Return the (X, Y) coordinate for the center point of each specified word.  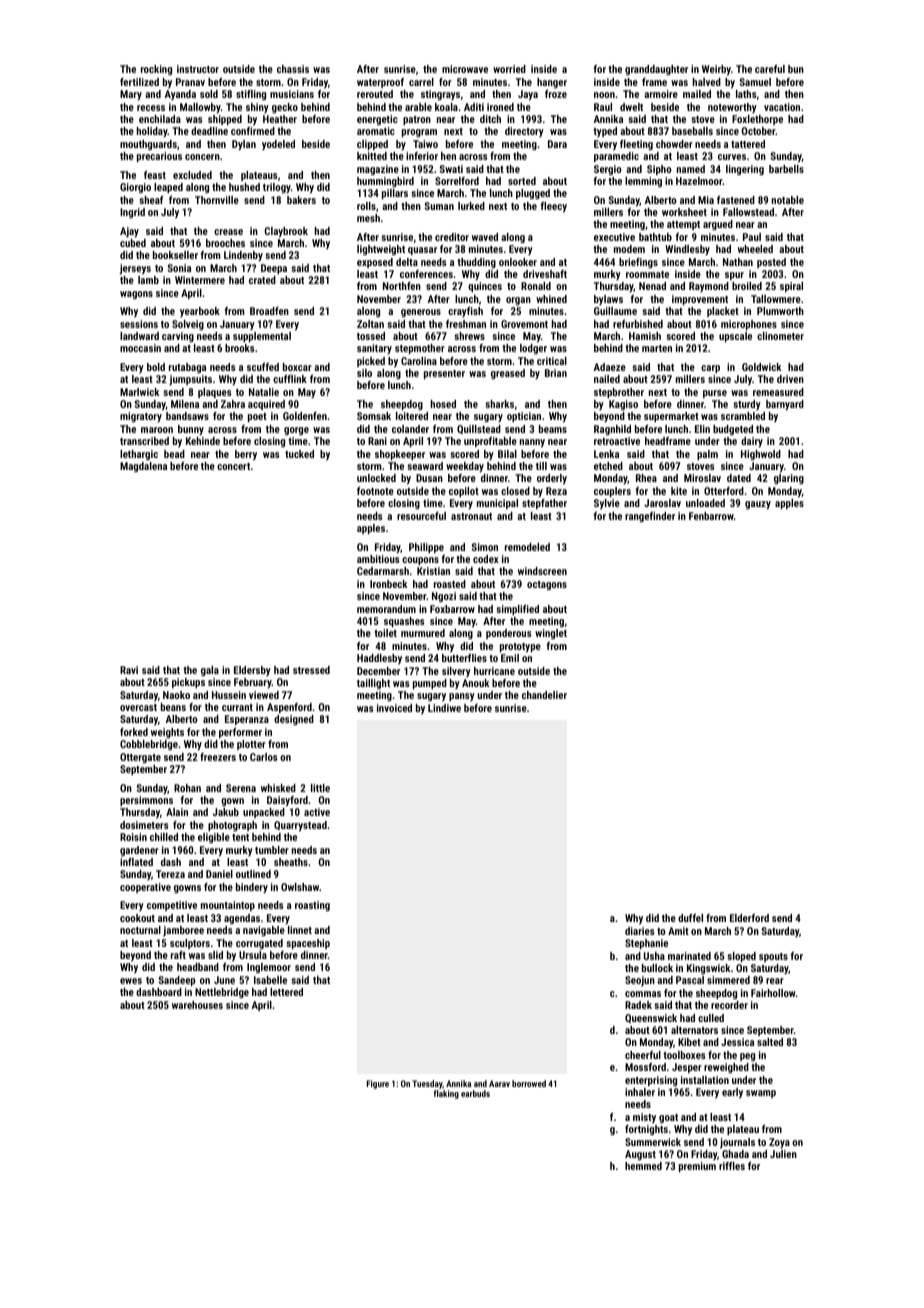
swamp (761, 1094)
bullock (657, 968)
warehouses (197, 1005)
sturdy (747, 405)
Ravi (129, 670)
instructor (198, 69)
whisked (278, 788)
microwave (465, 69)
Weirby (716, 70)
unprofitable (490, 442)
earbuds (475, 1093)
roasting (312, 906)
